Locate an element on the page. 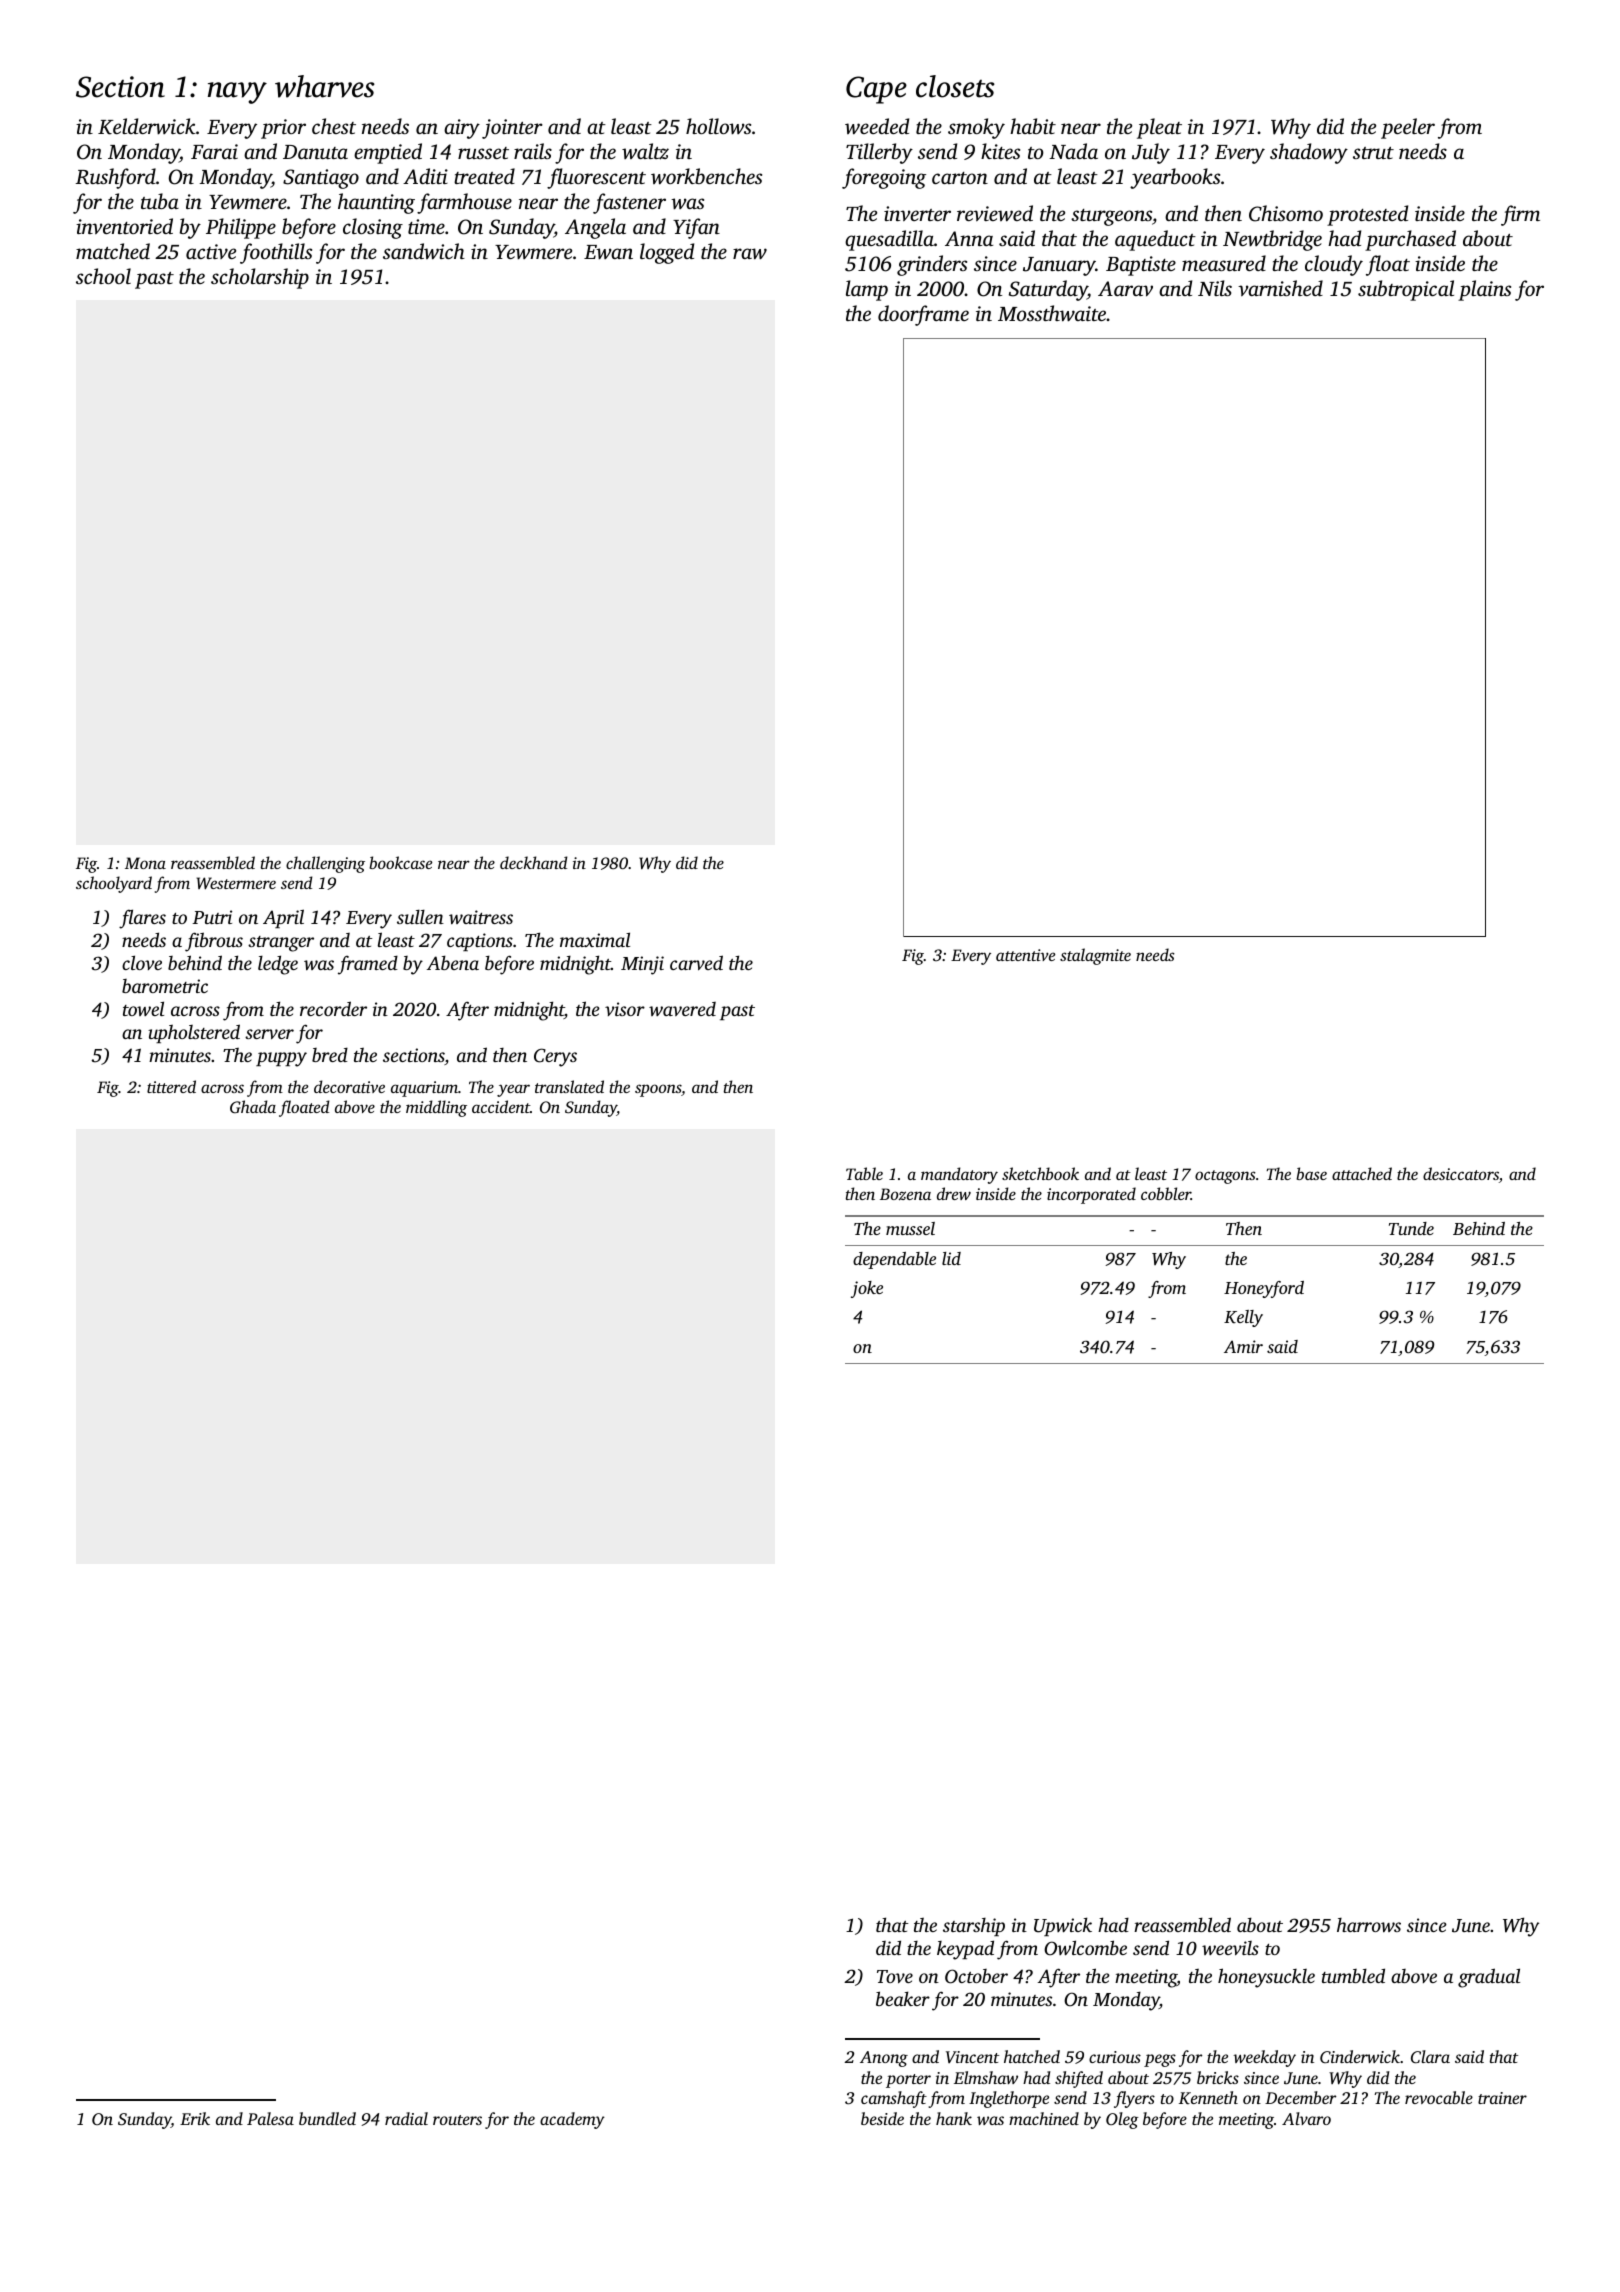 Image resolution: width=1620 pixels, height=2292 pixels. navy is located at coordinates (237, 93).
